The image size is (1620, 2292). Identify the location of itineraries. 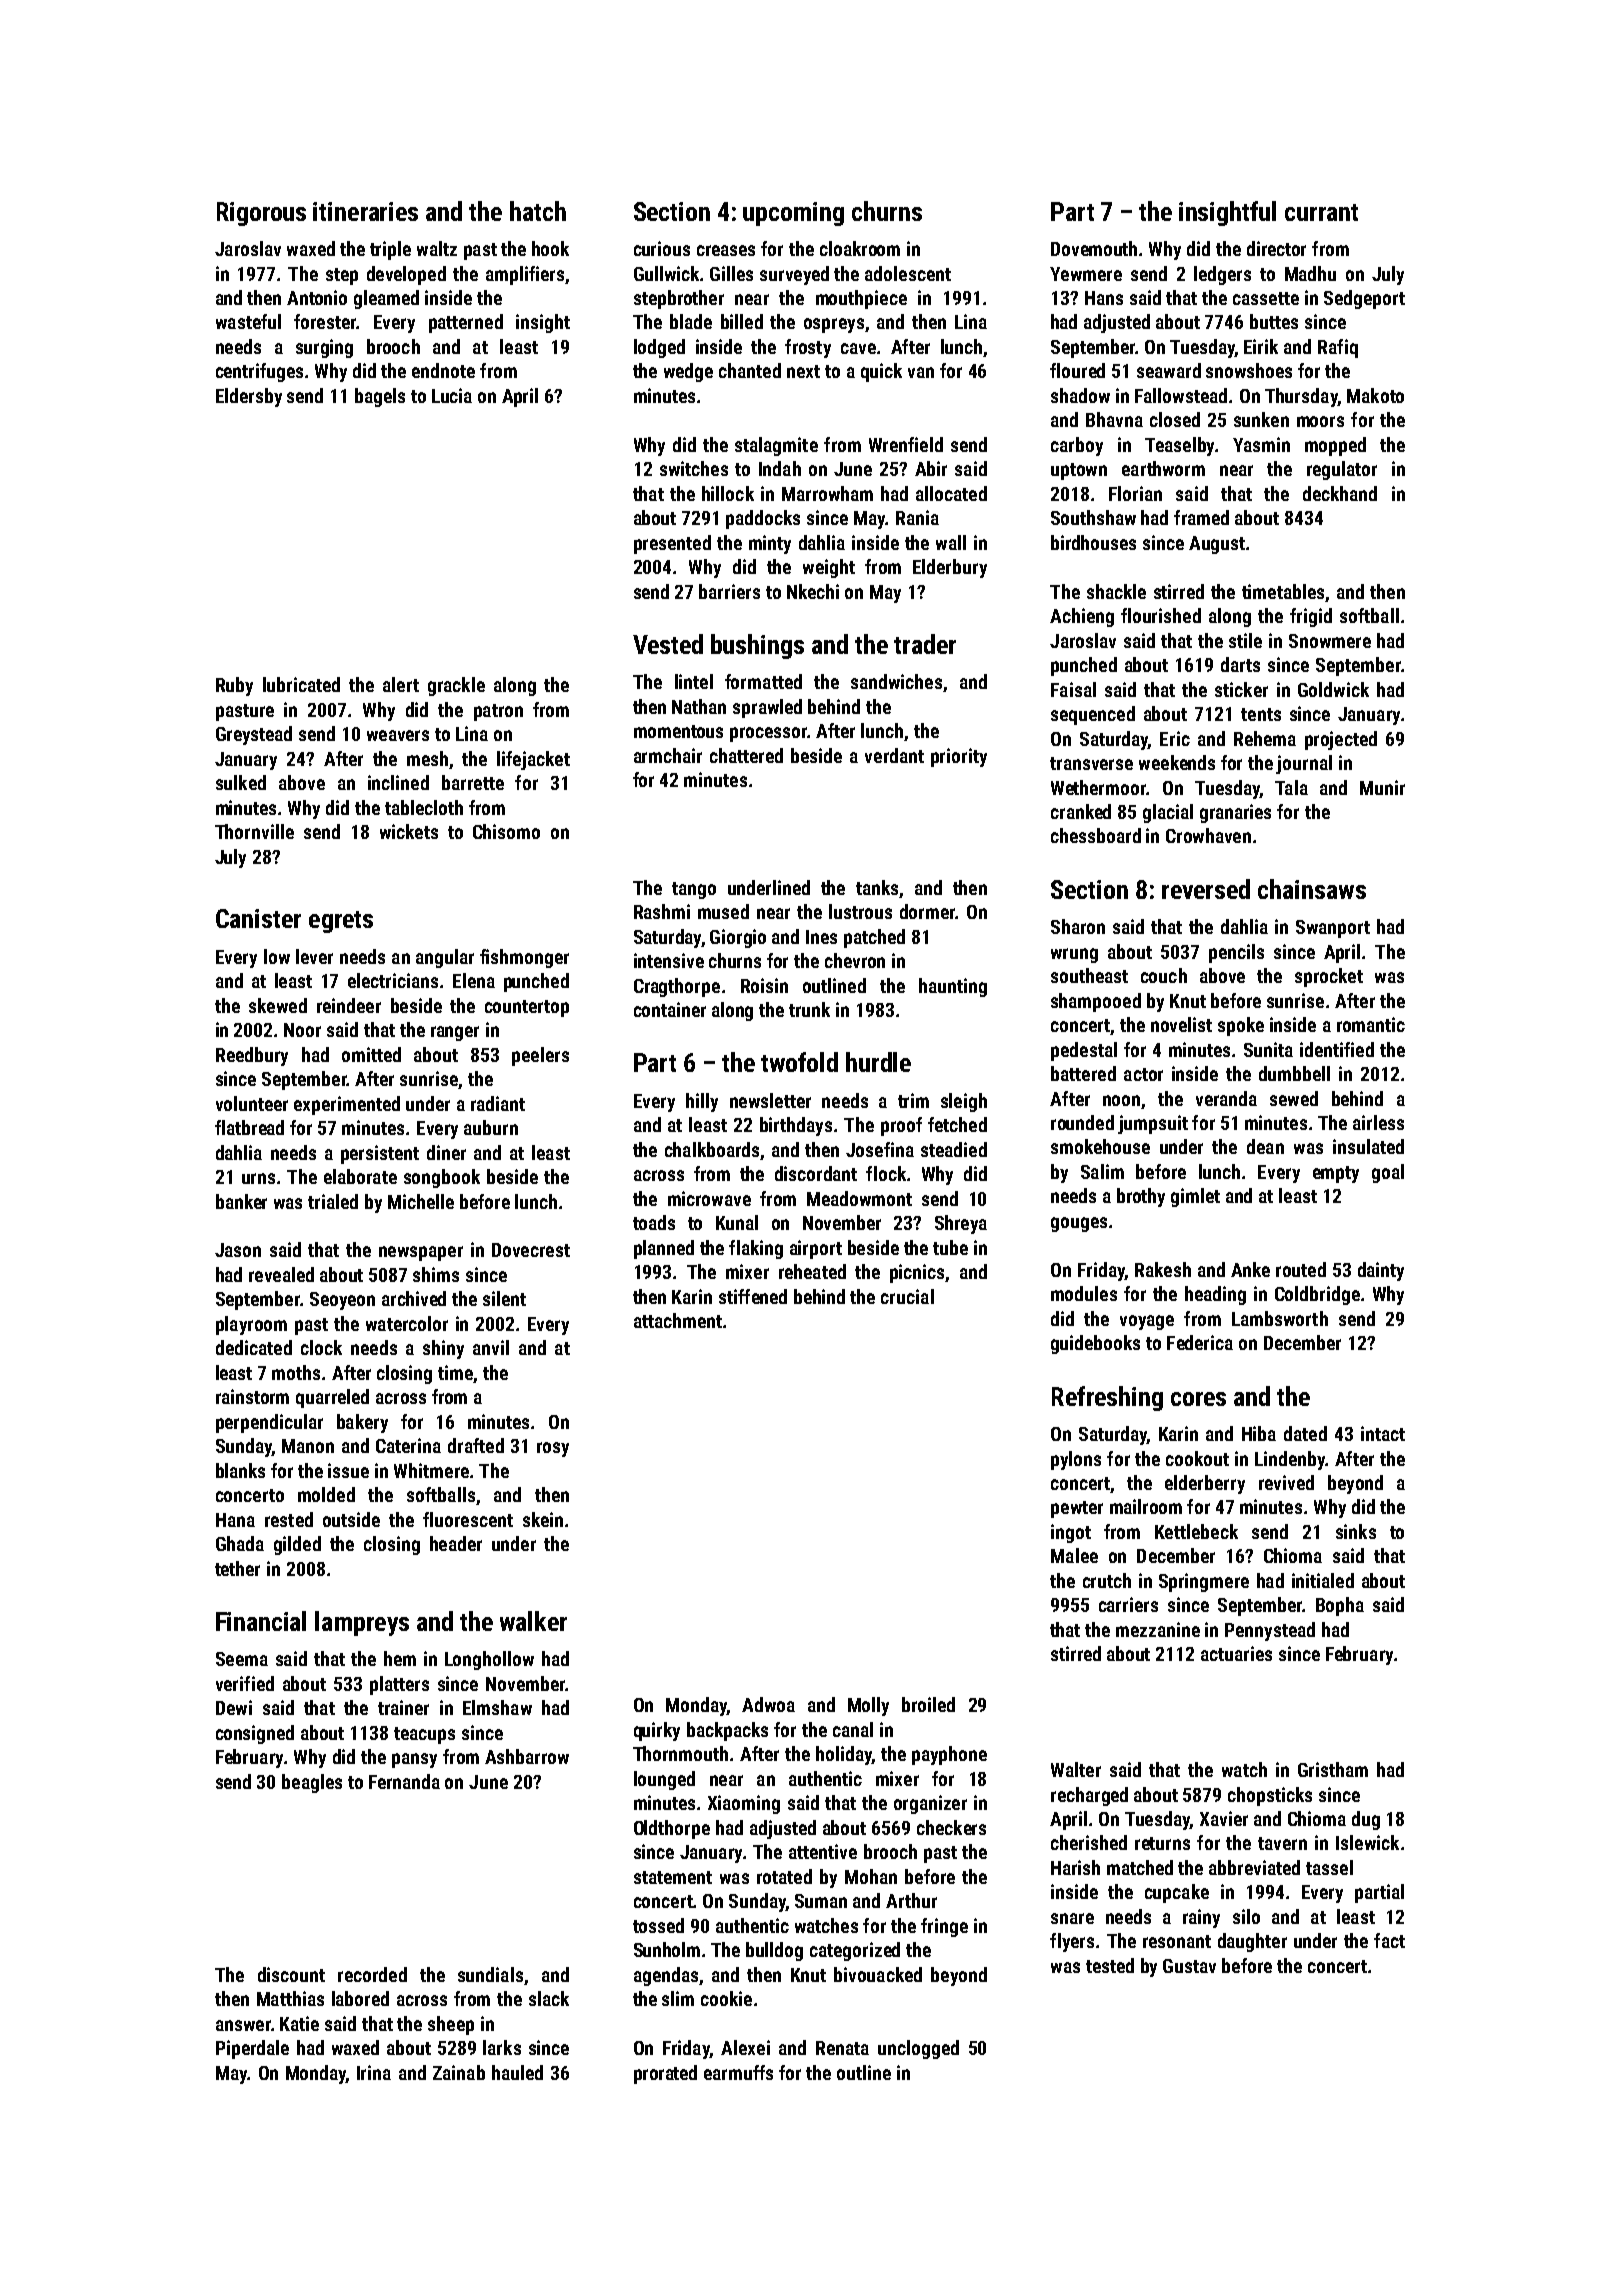
(365, 211).
